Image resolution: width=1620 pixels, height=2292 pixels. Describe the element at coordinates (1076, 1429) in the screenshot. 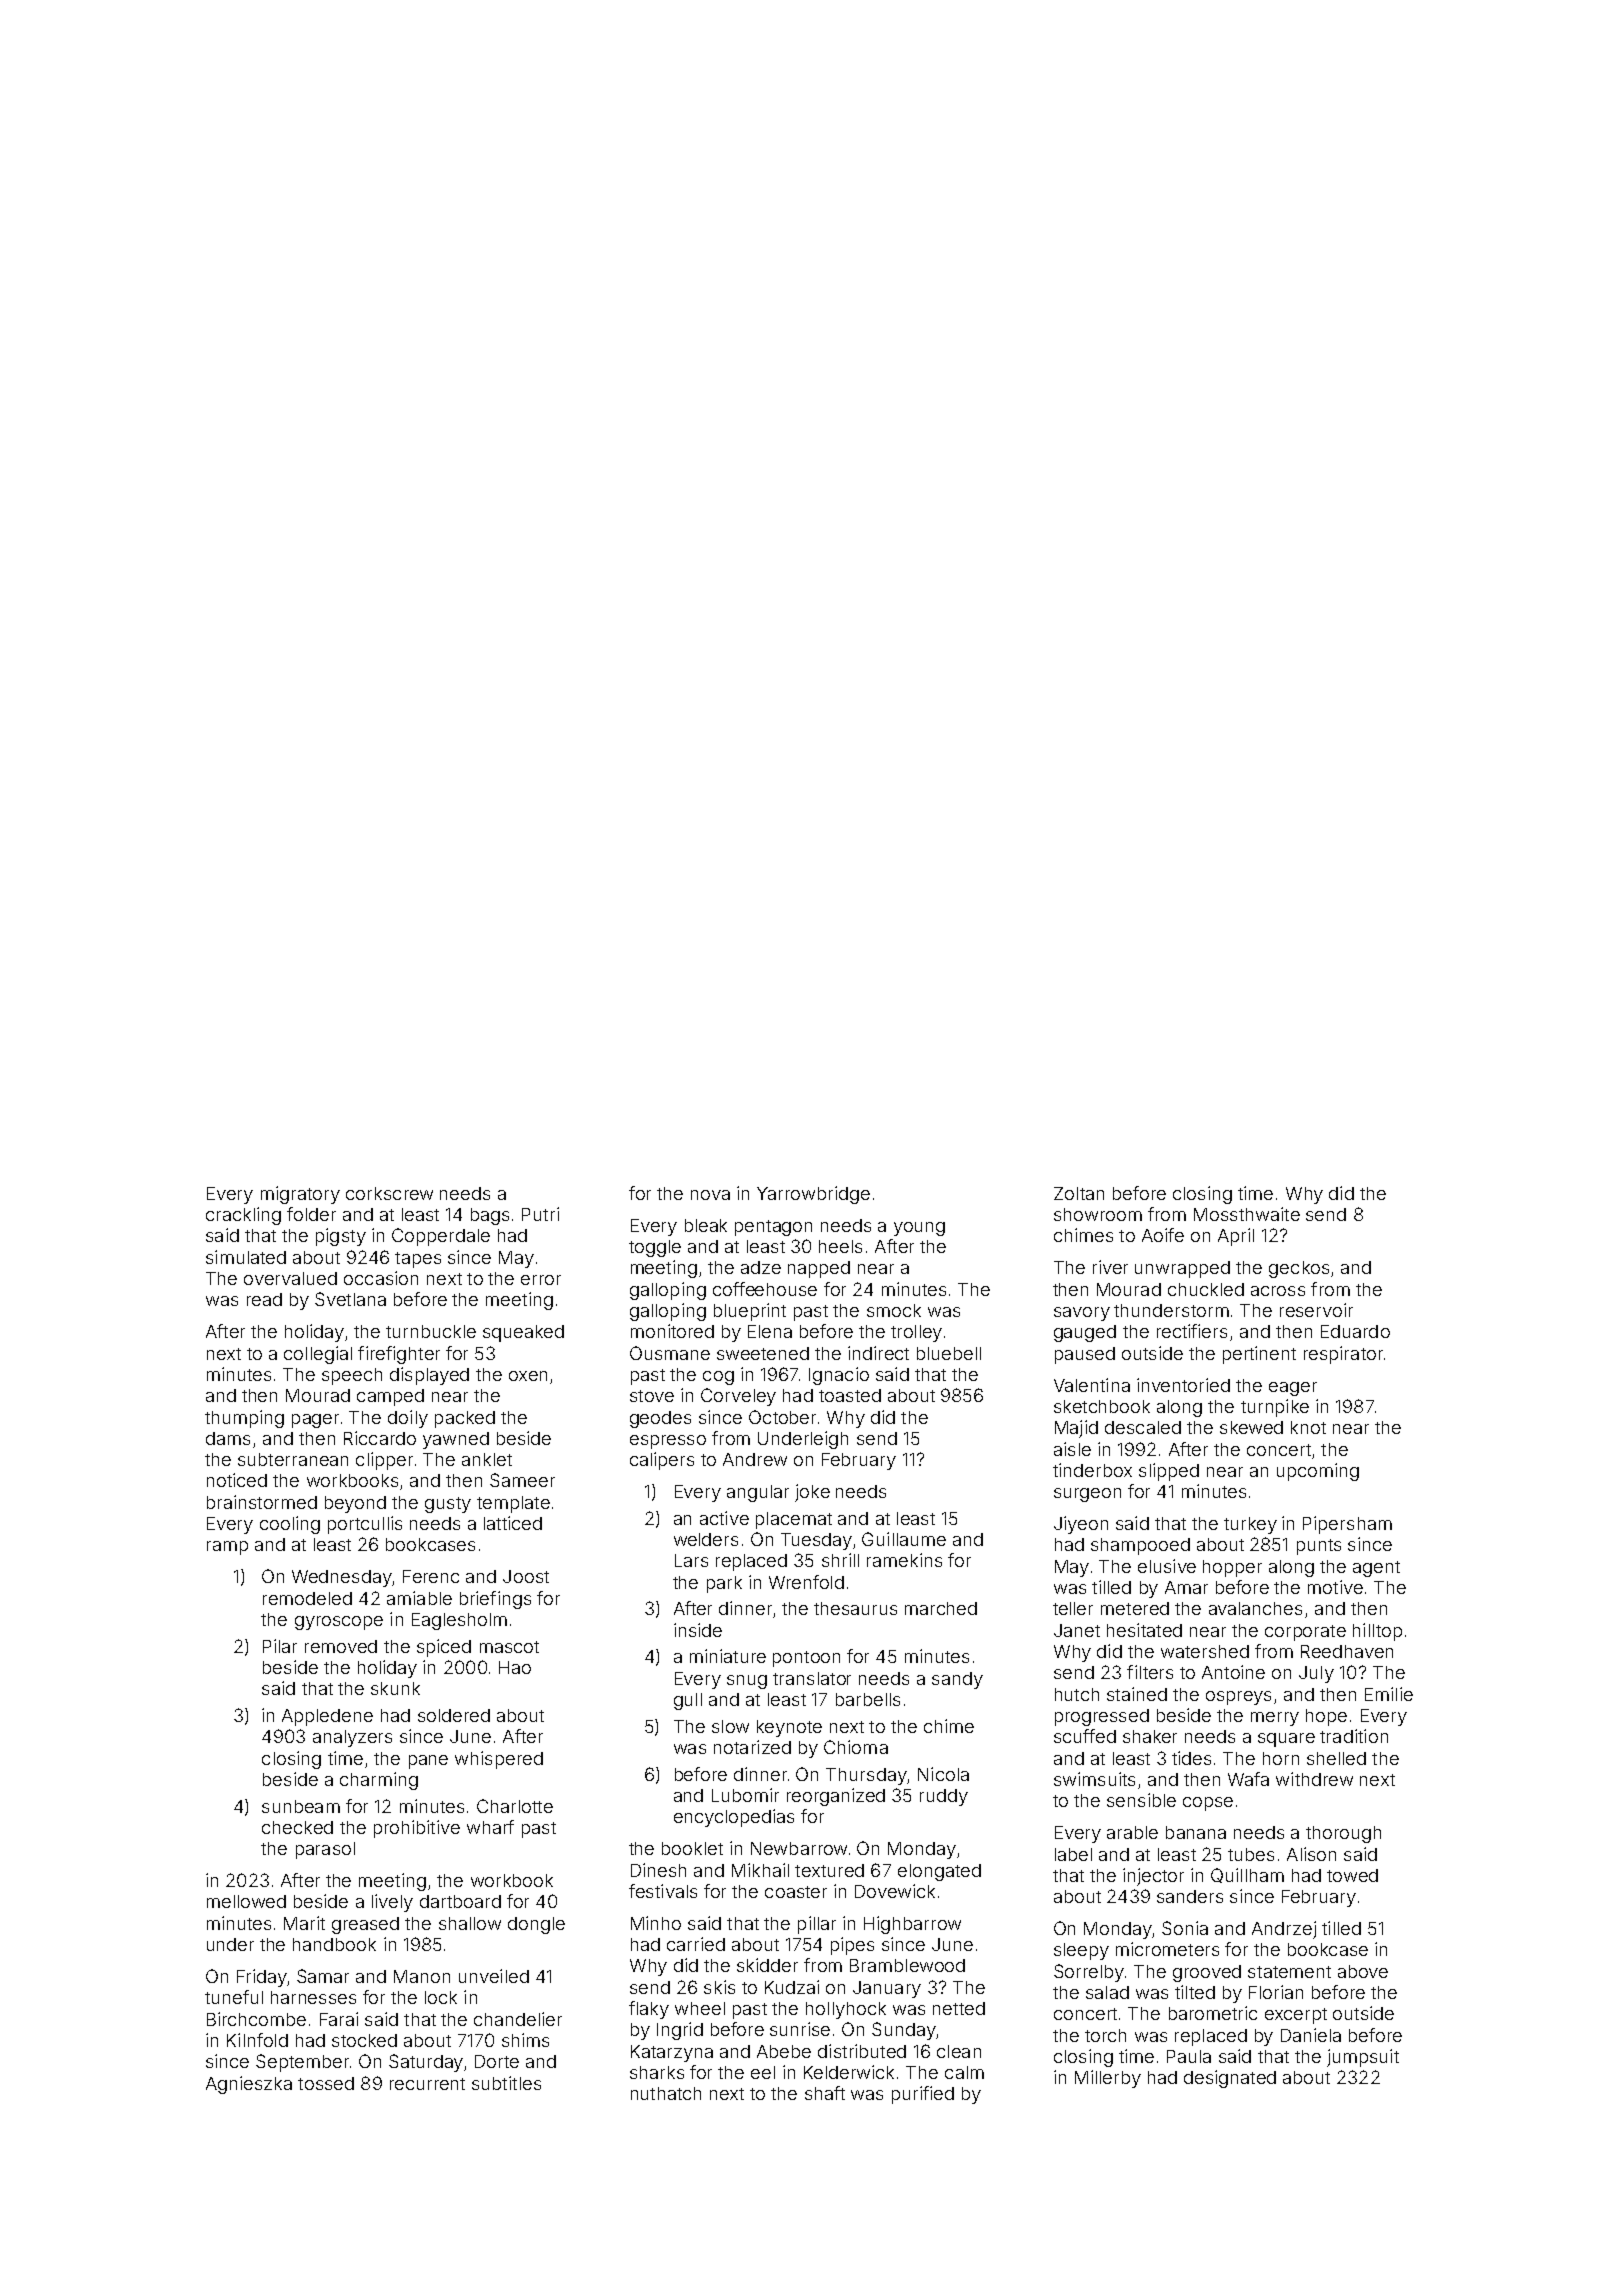

I see `Majid` at that location.
